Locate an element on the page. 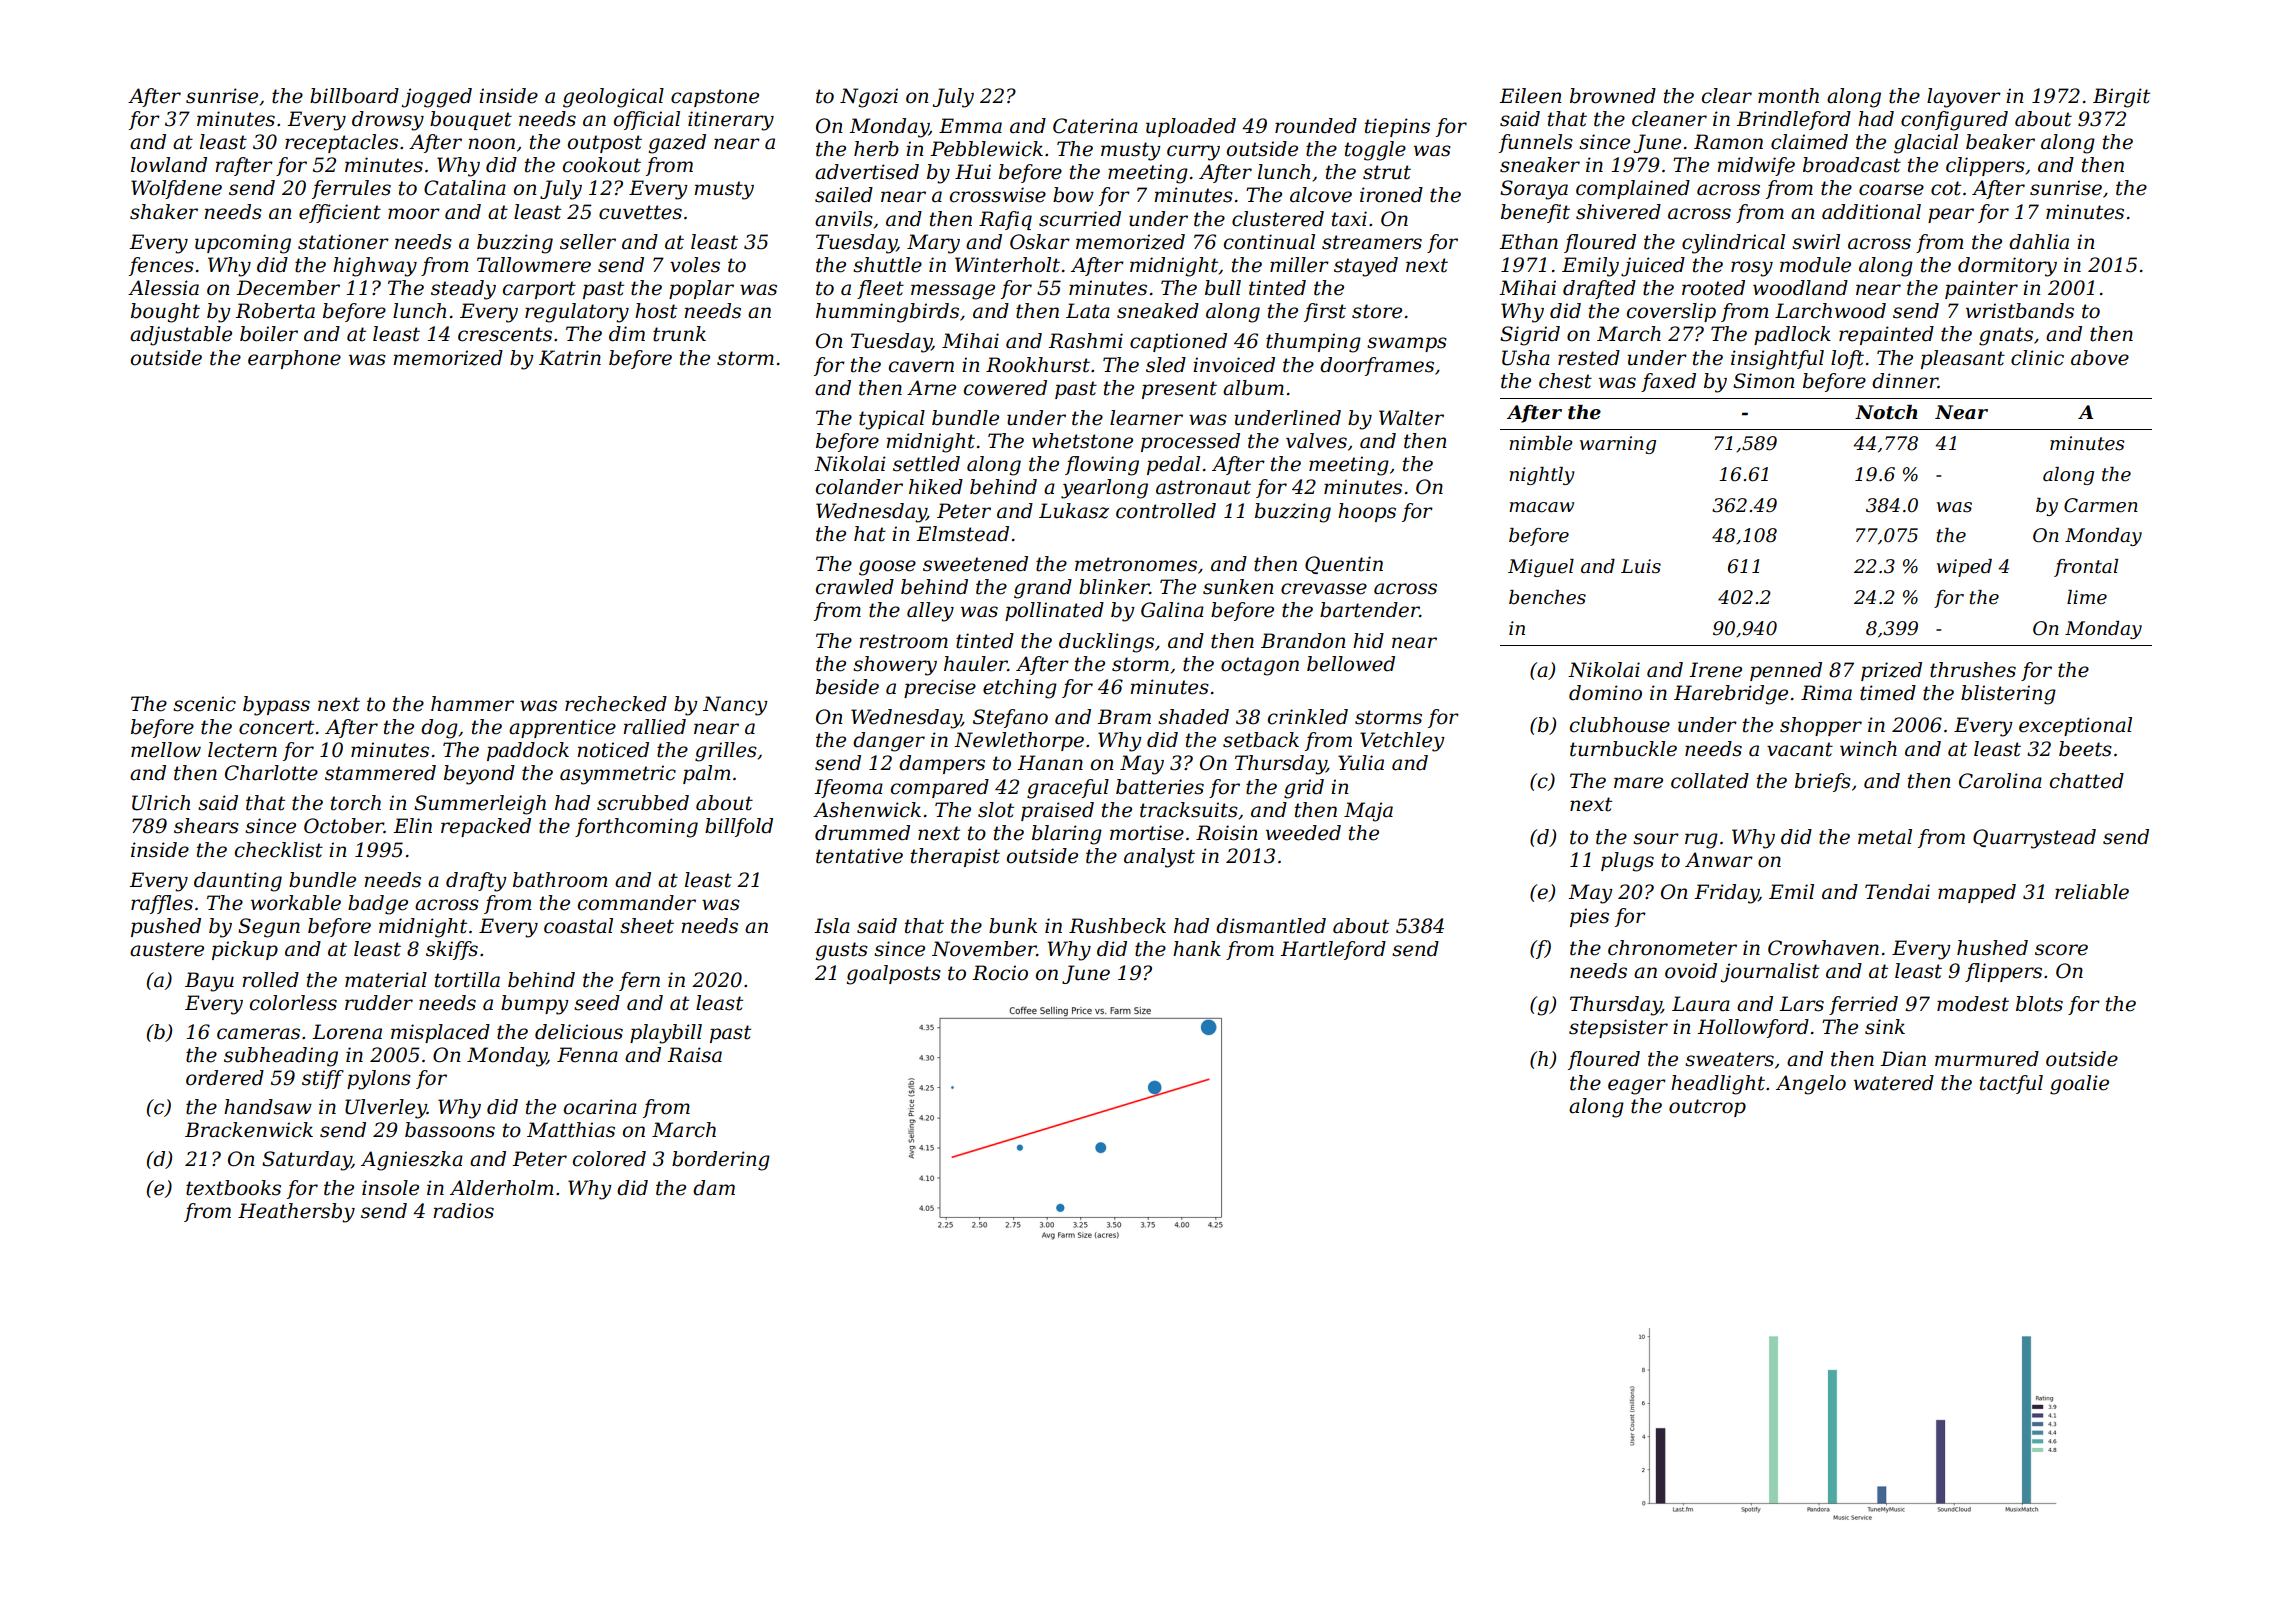 The image size is (2282, 1614). bordering is located at coordinates (721, 1161).
